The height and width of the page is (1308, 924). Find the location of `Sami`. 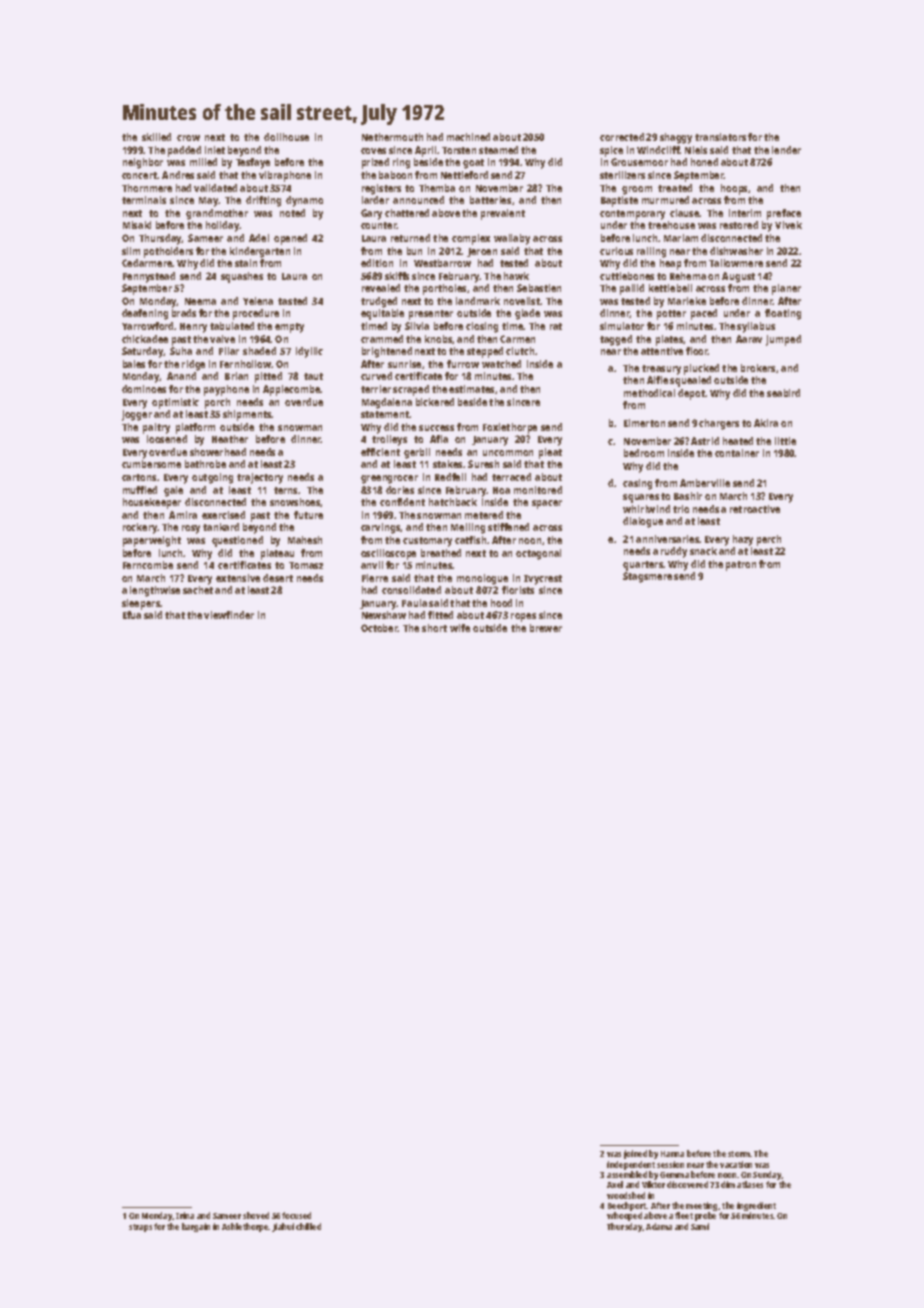

Sami is located at coordinates (700, 1226).
